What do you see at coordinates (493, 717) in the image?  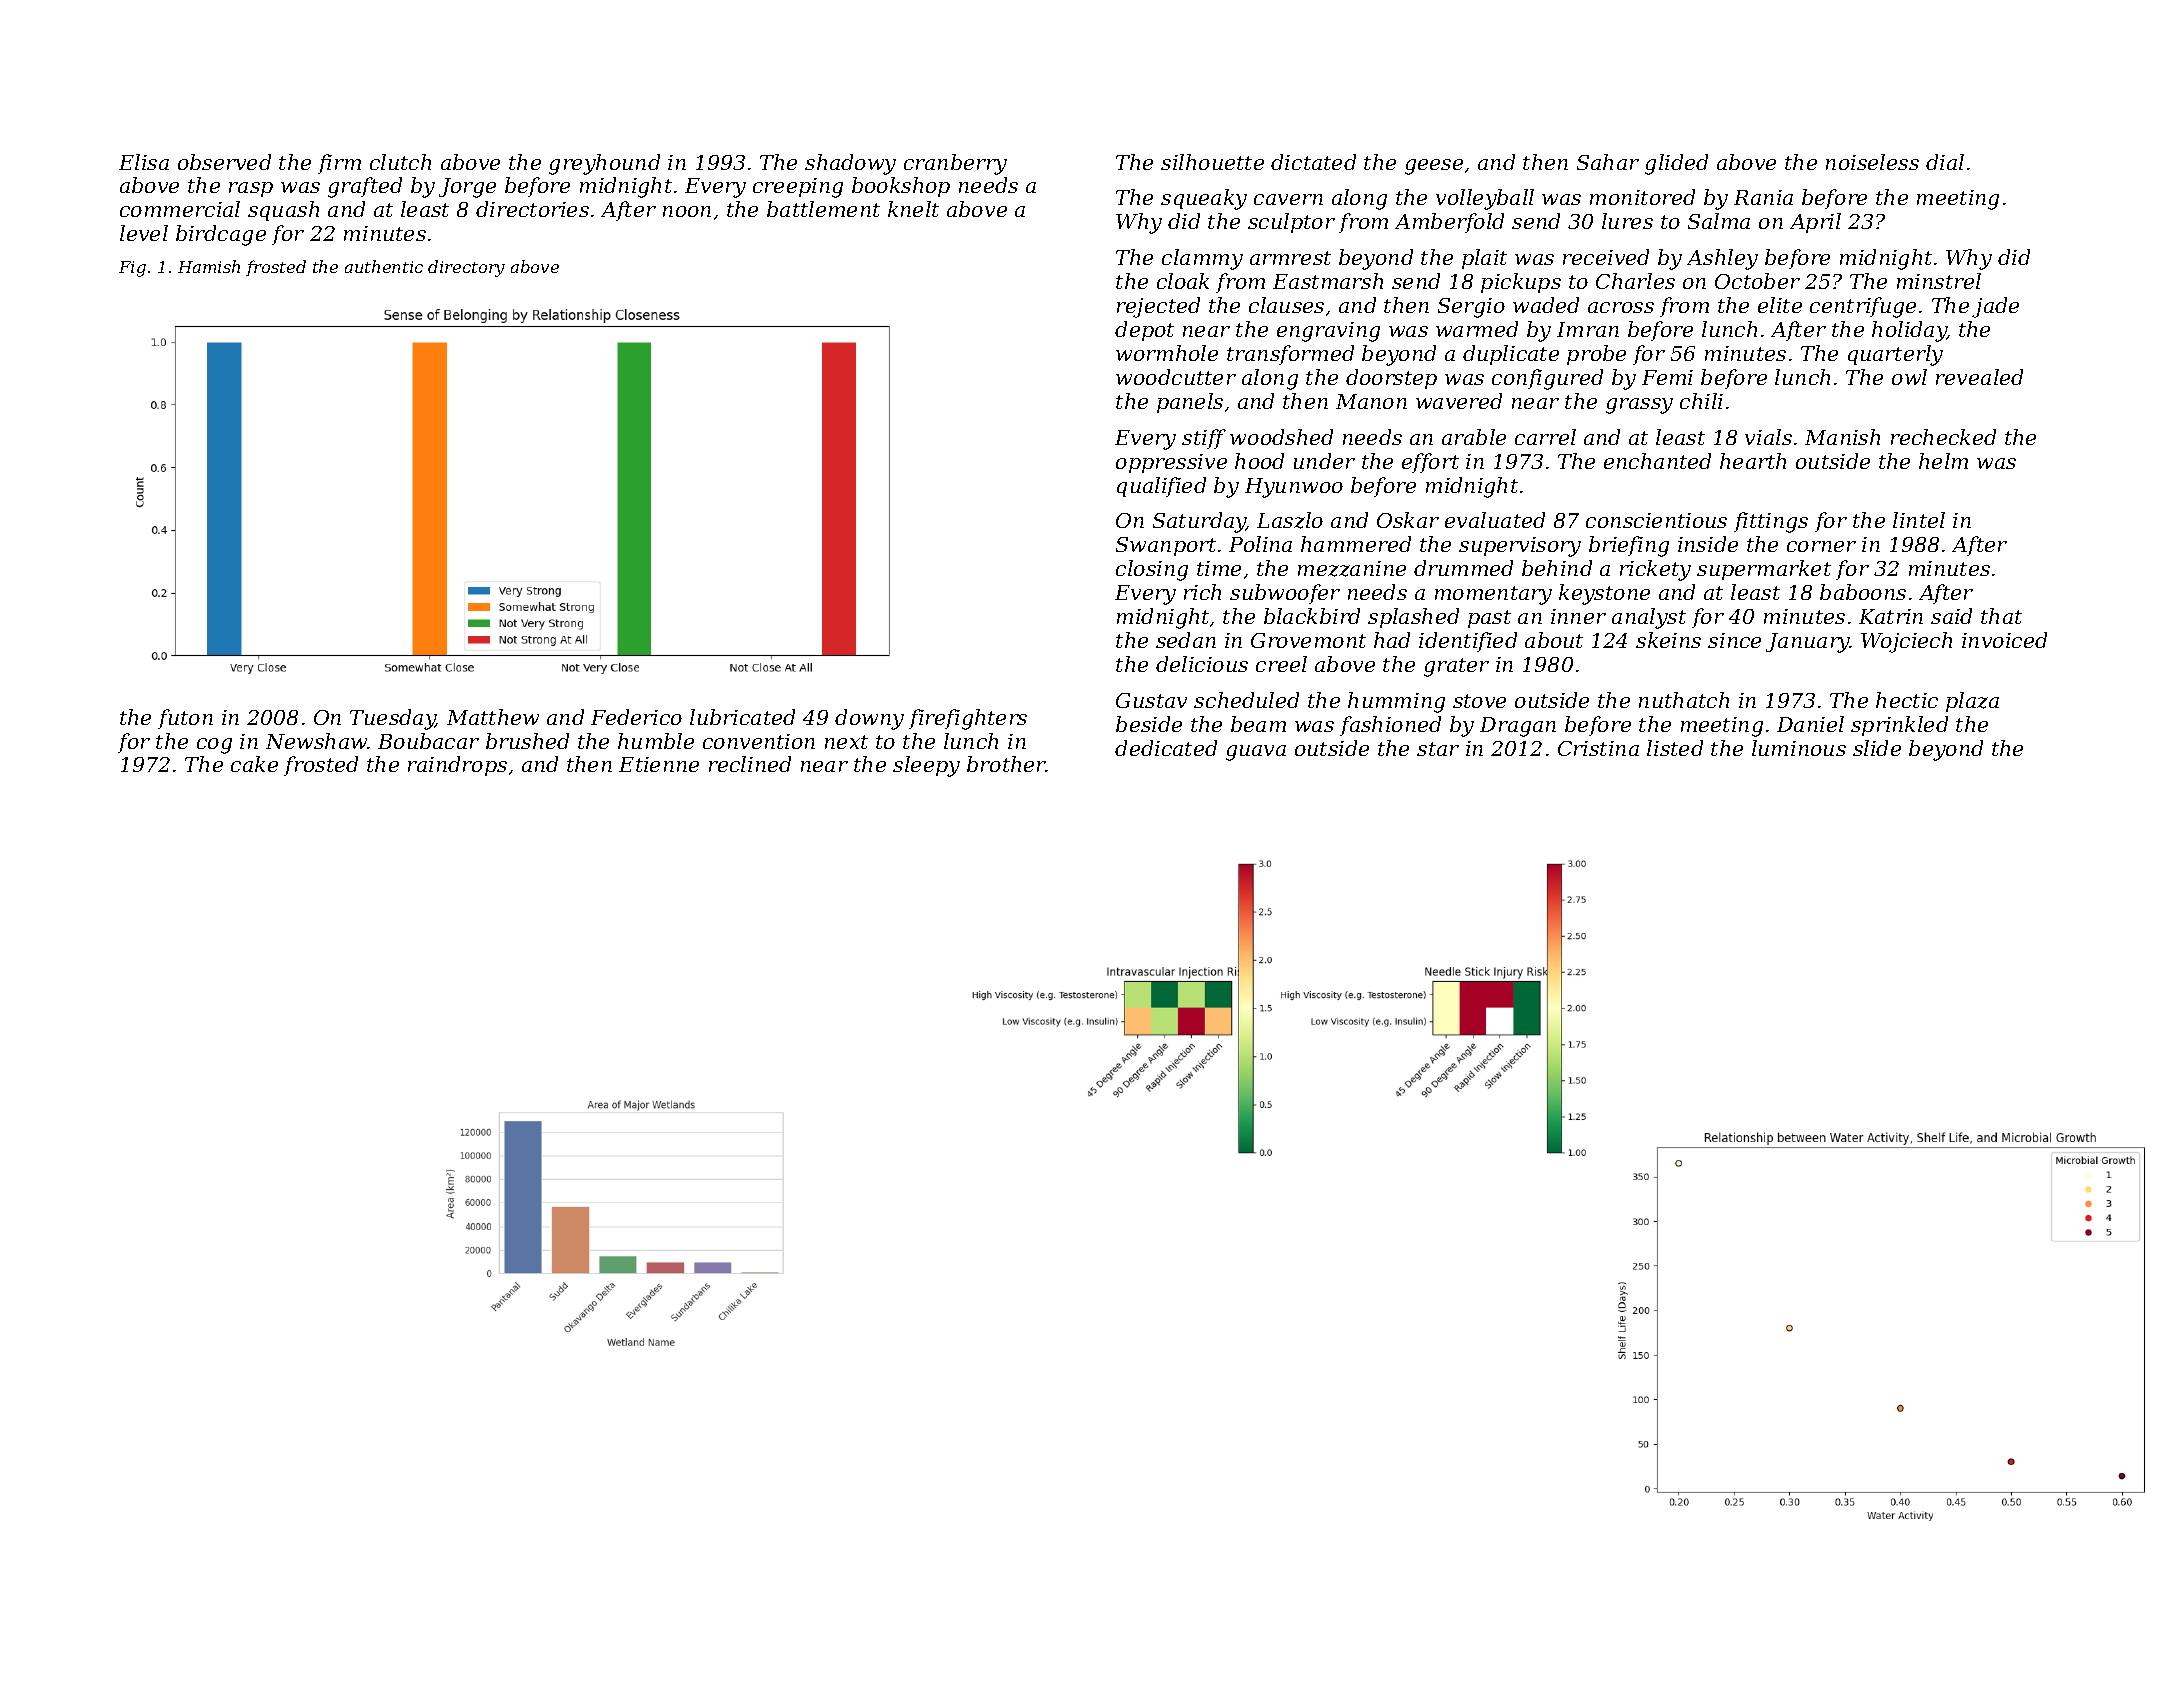 I see `Matthew` at bounding box center [493, 717].
